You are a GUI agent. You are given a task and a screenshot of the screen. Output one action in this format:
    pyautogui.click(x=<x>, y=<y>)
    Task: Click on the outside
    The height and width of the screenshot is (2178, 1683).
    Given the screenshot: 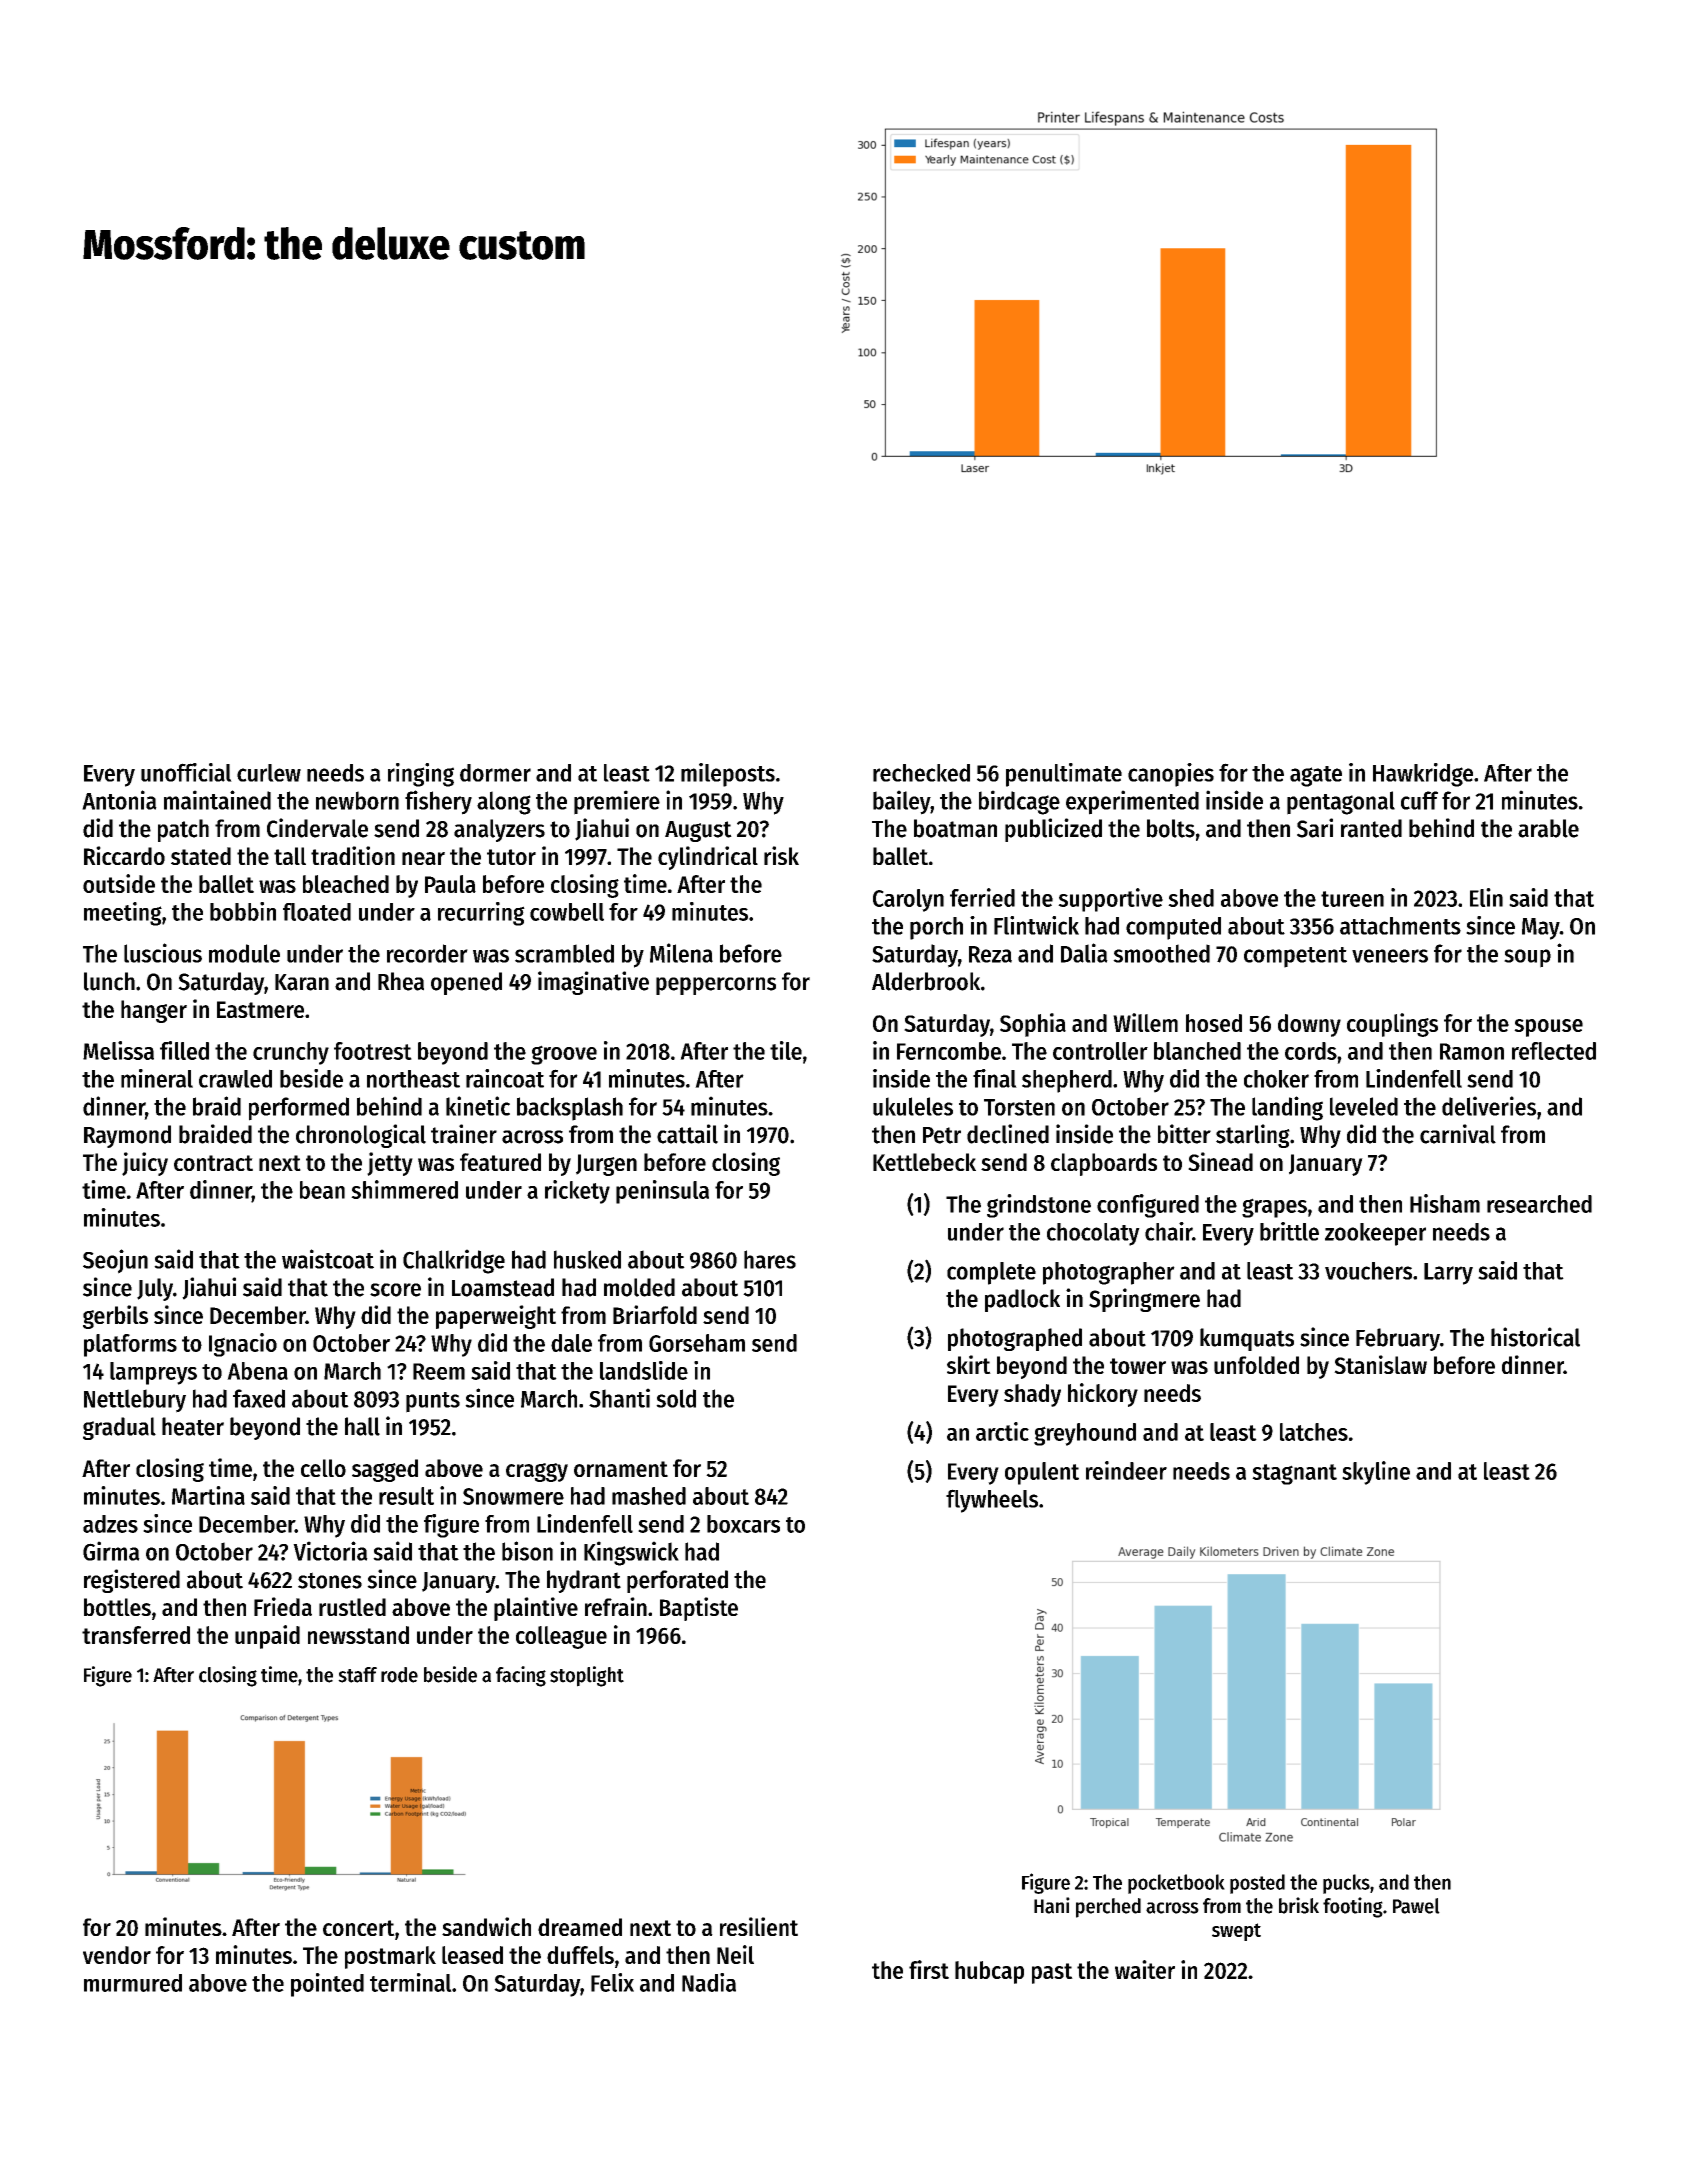 What is the action you would take?
    pyautogui.click(x=119, y=883)
